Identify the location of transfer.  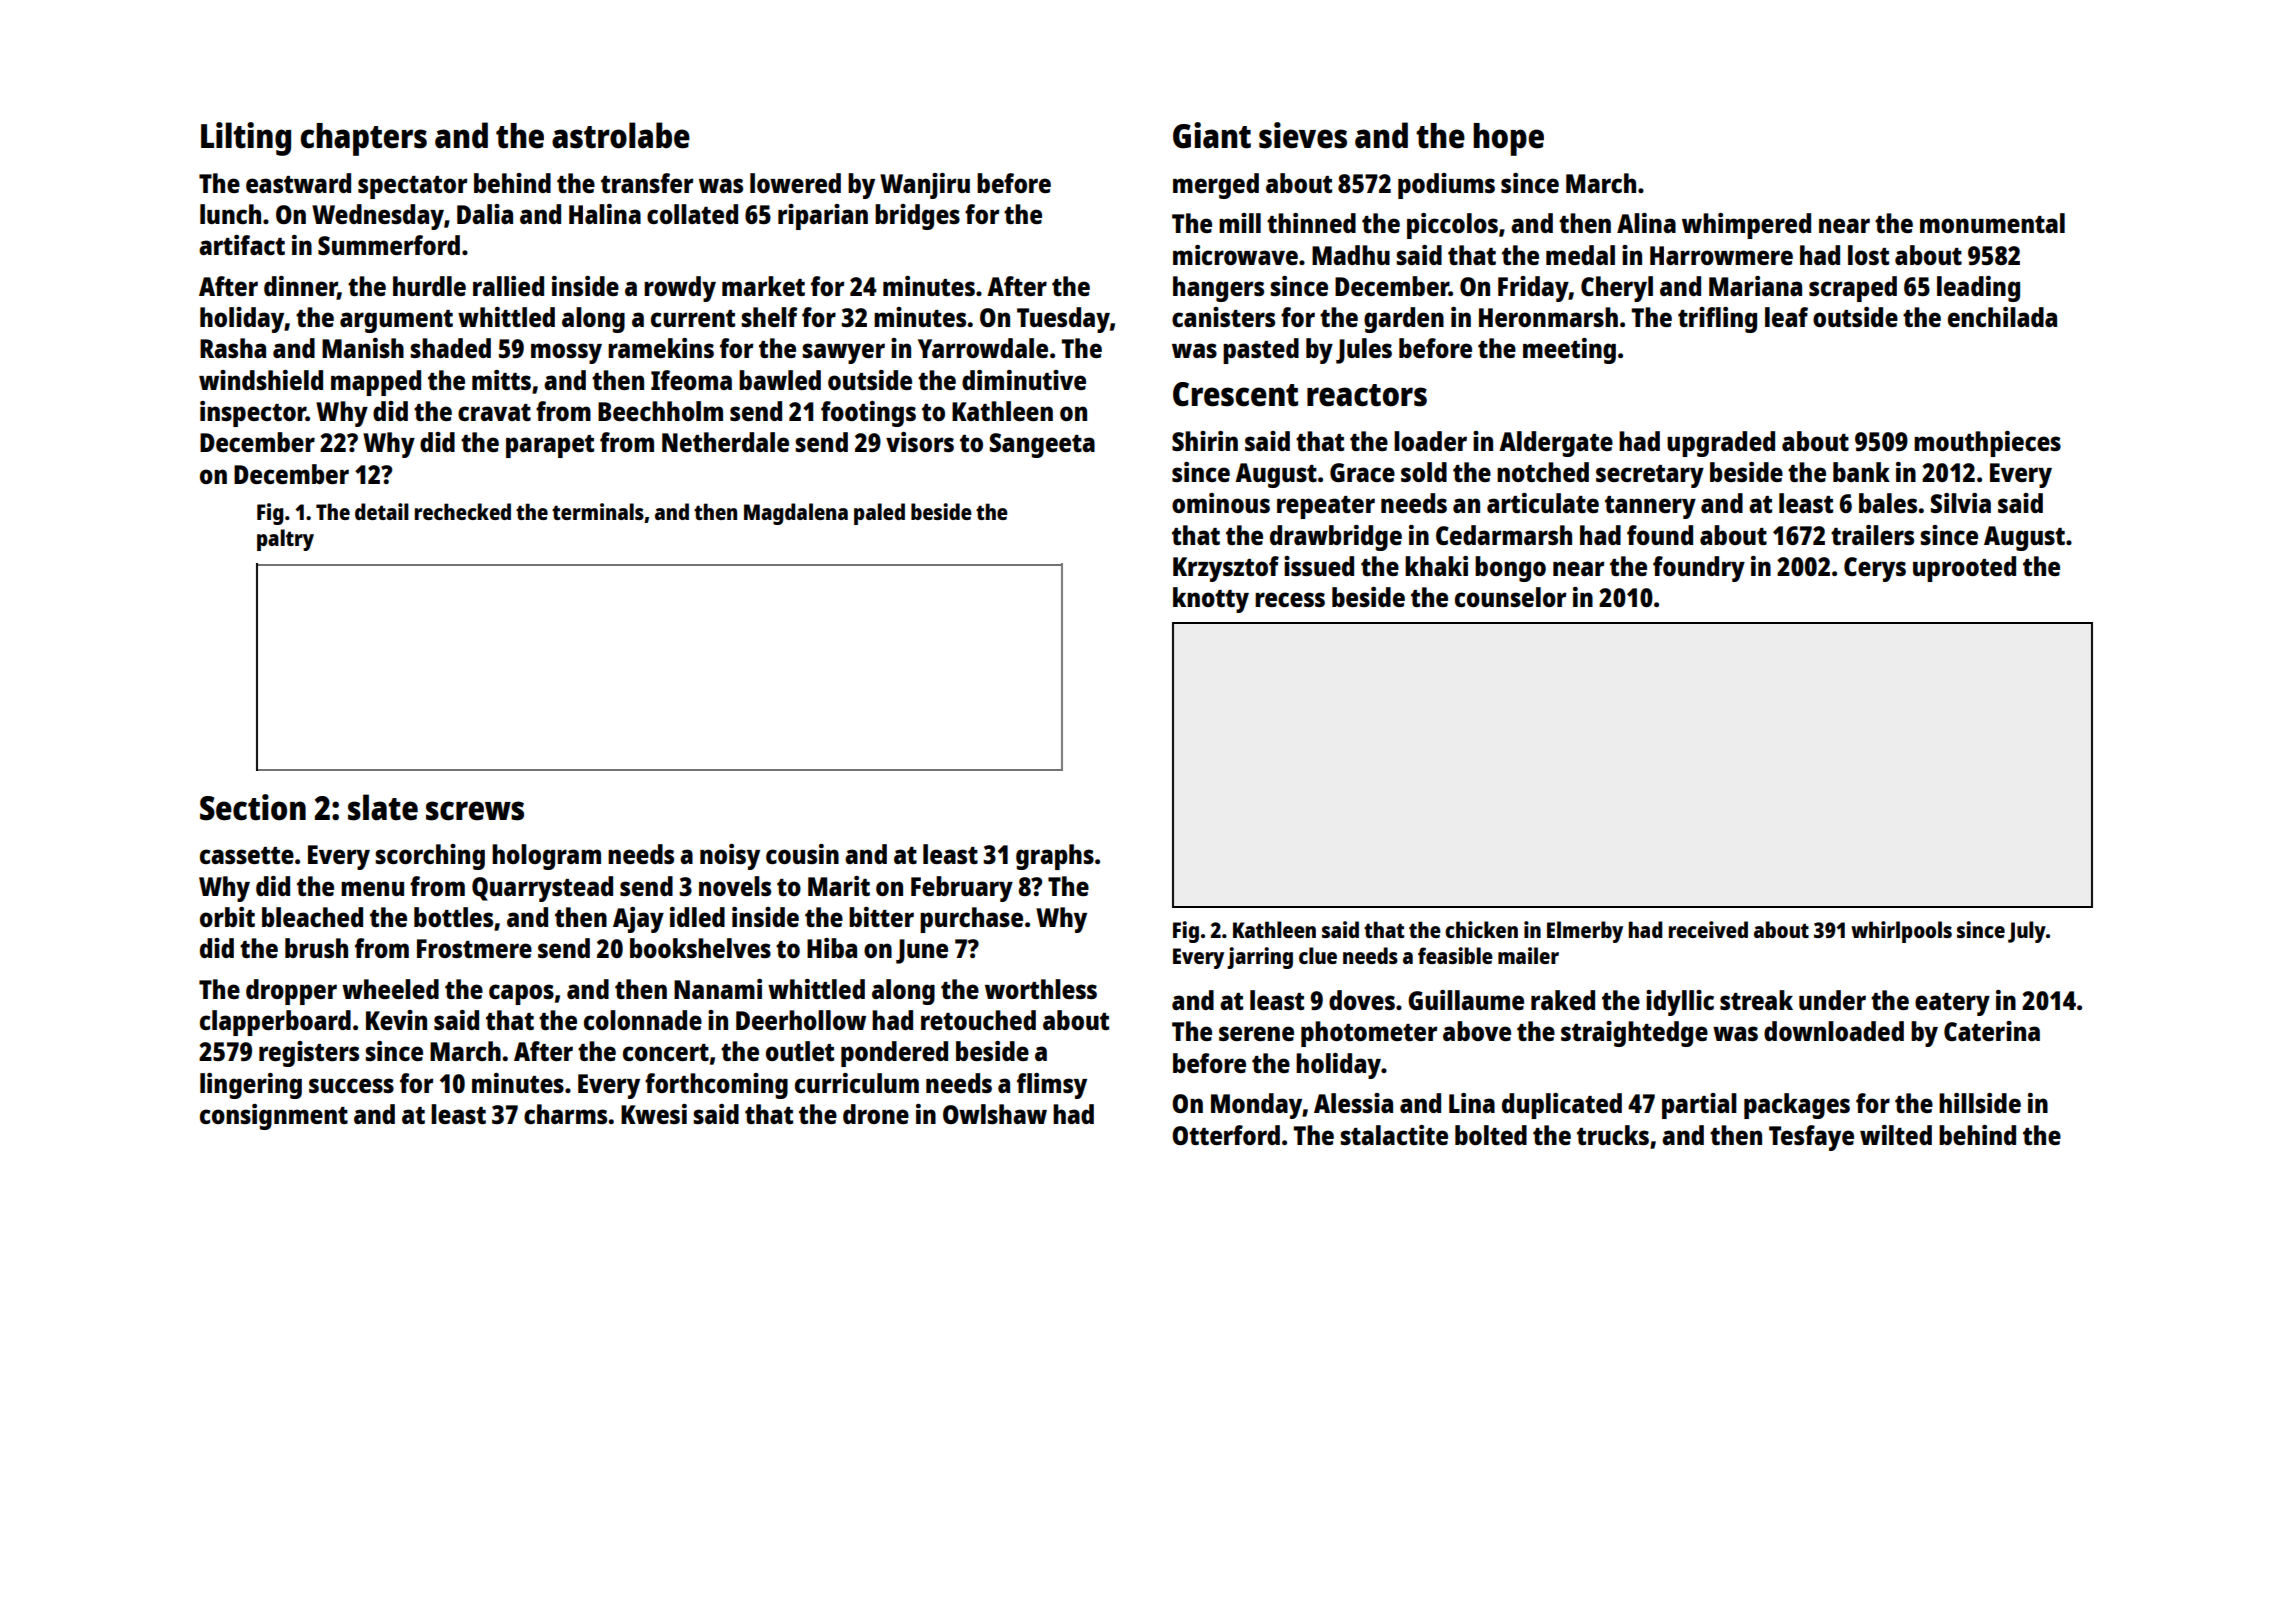
(647, 183).
